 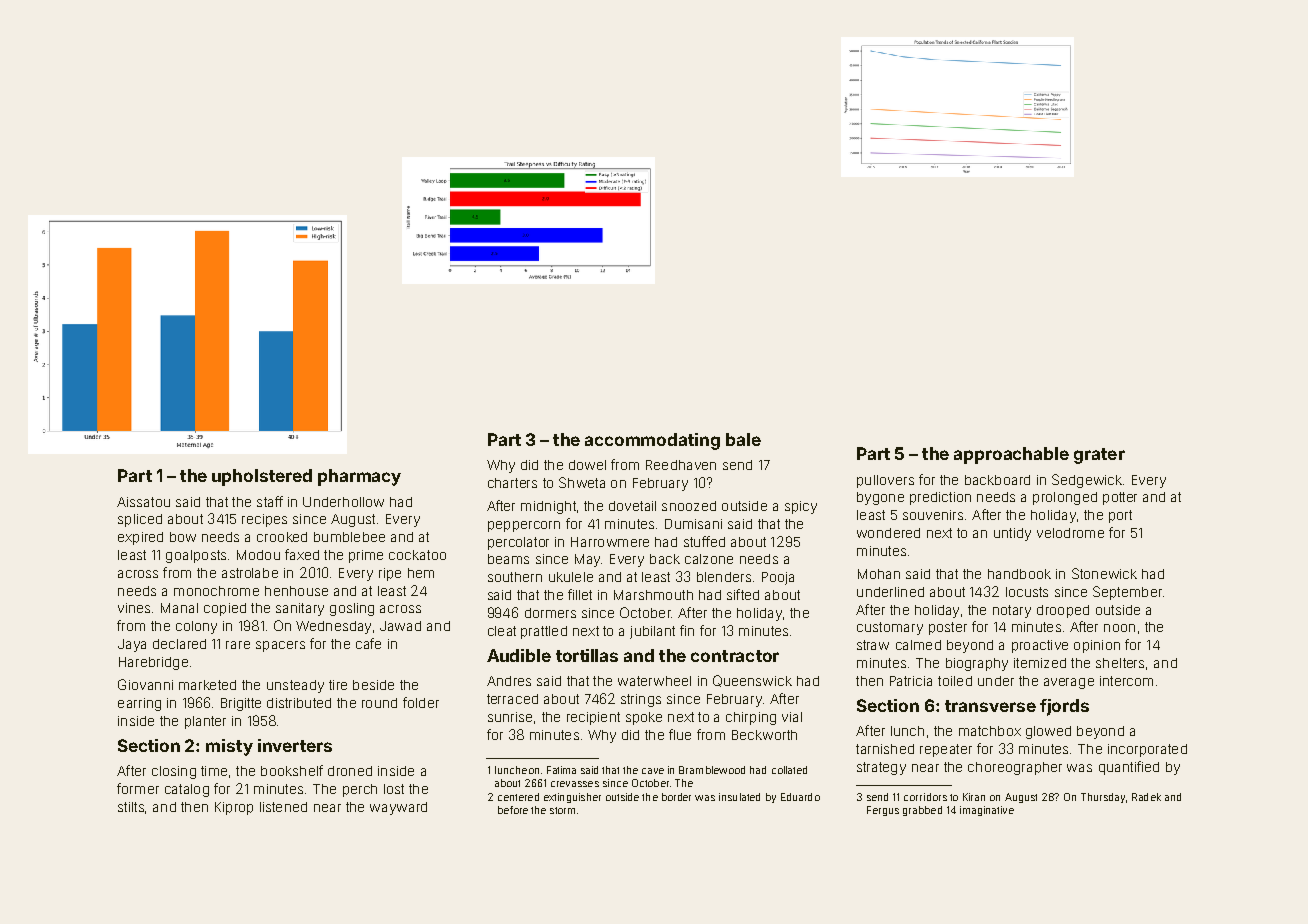 I want to click on Mohan, so click(x=879, y=574).
